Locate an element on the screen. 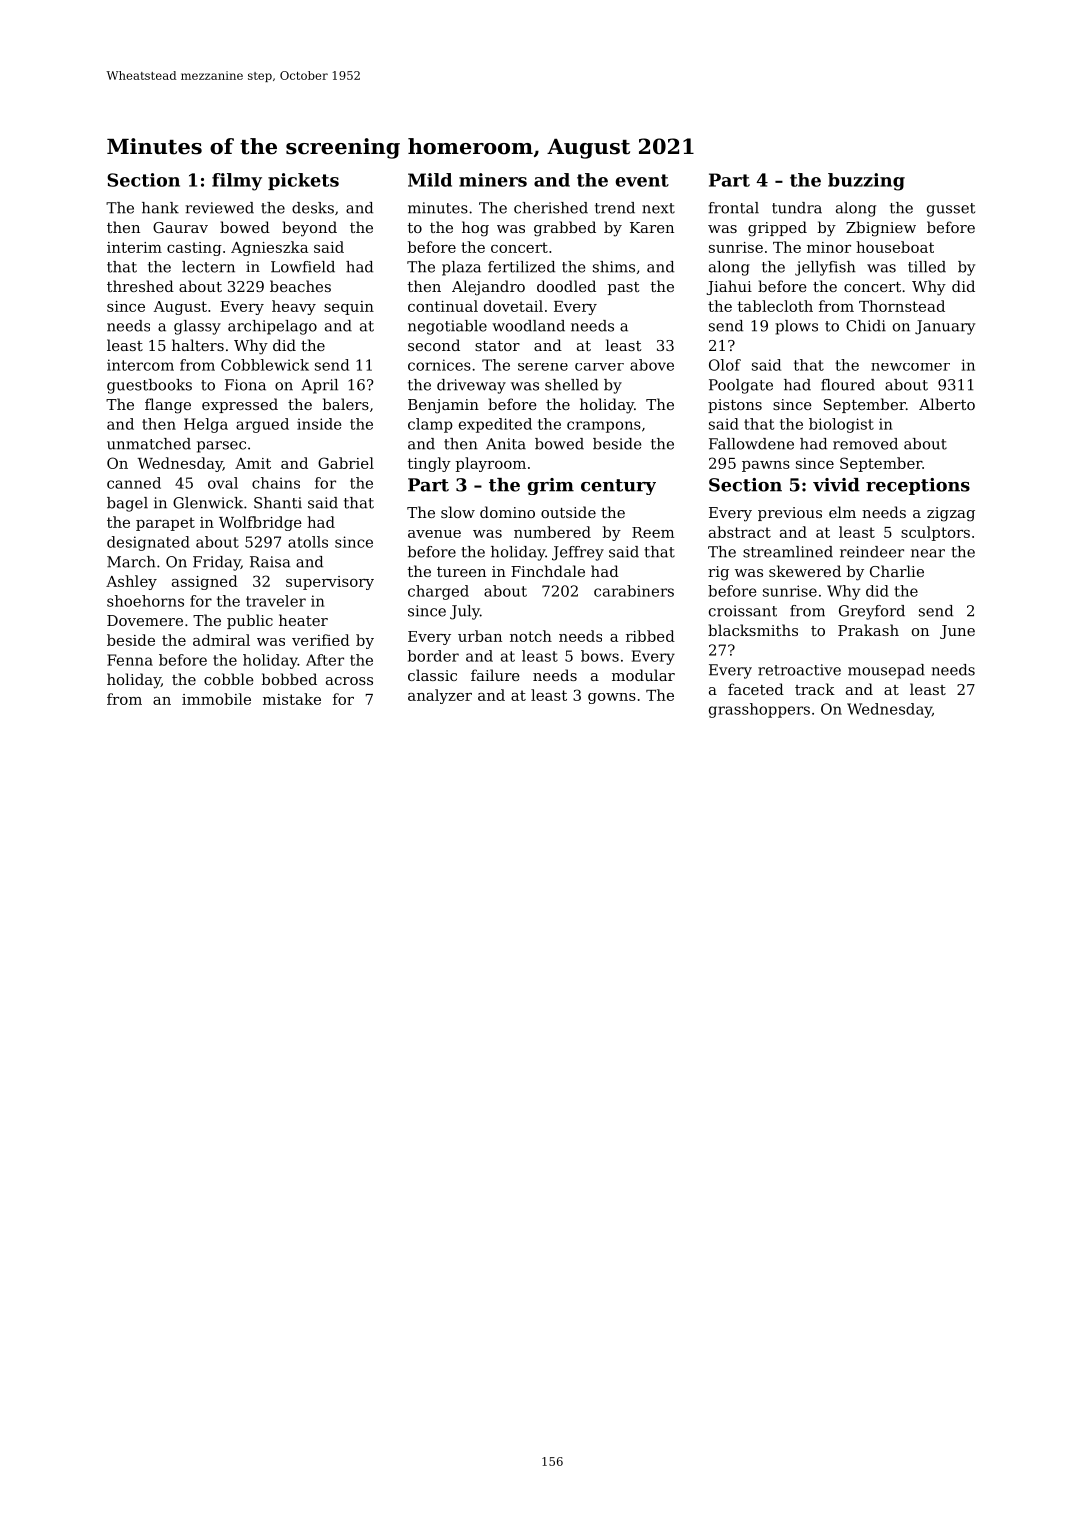 The height and width of the screenshot is (1531, 1082). analyzer is located at coordinates (440, 696).
